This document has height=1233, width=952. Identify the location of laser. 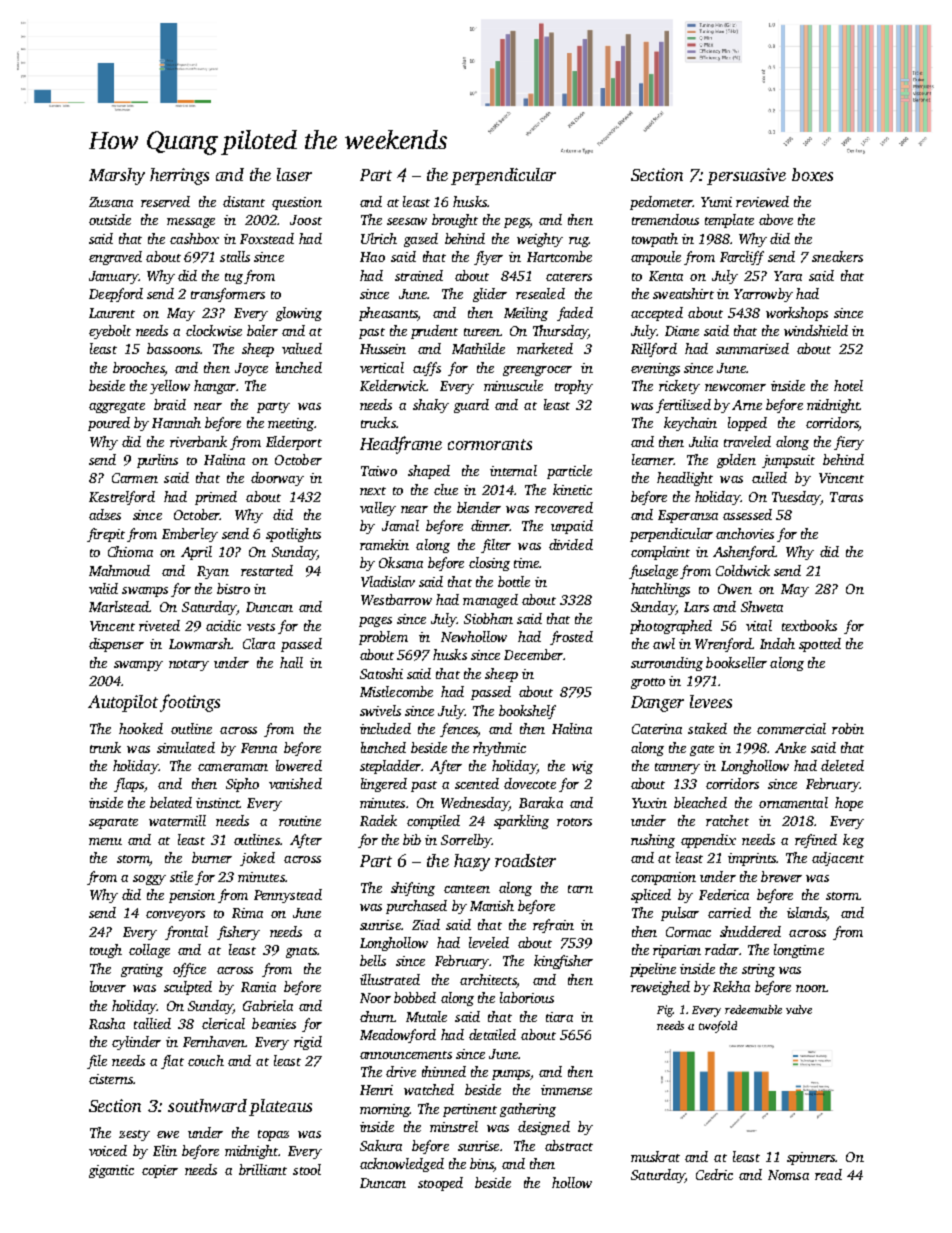
(294, 174).
